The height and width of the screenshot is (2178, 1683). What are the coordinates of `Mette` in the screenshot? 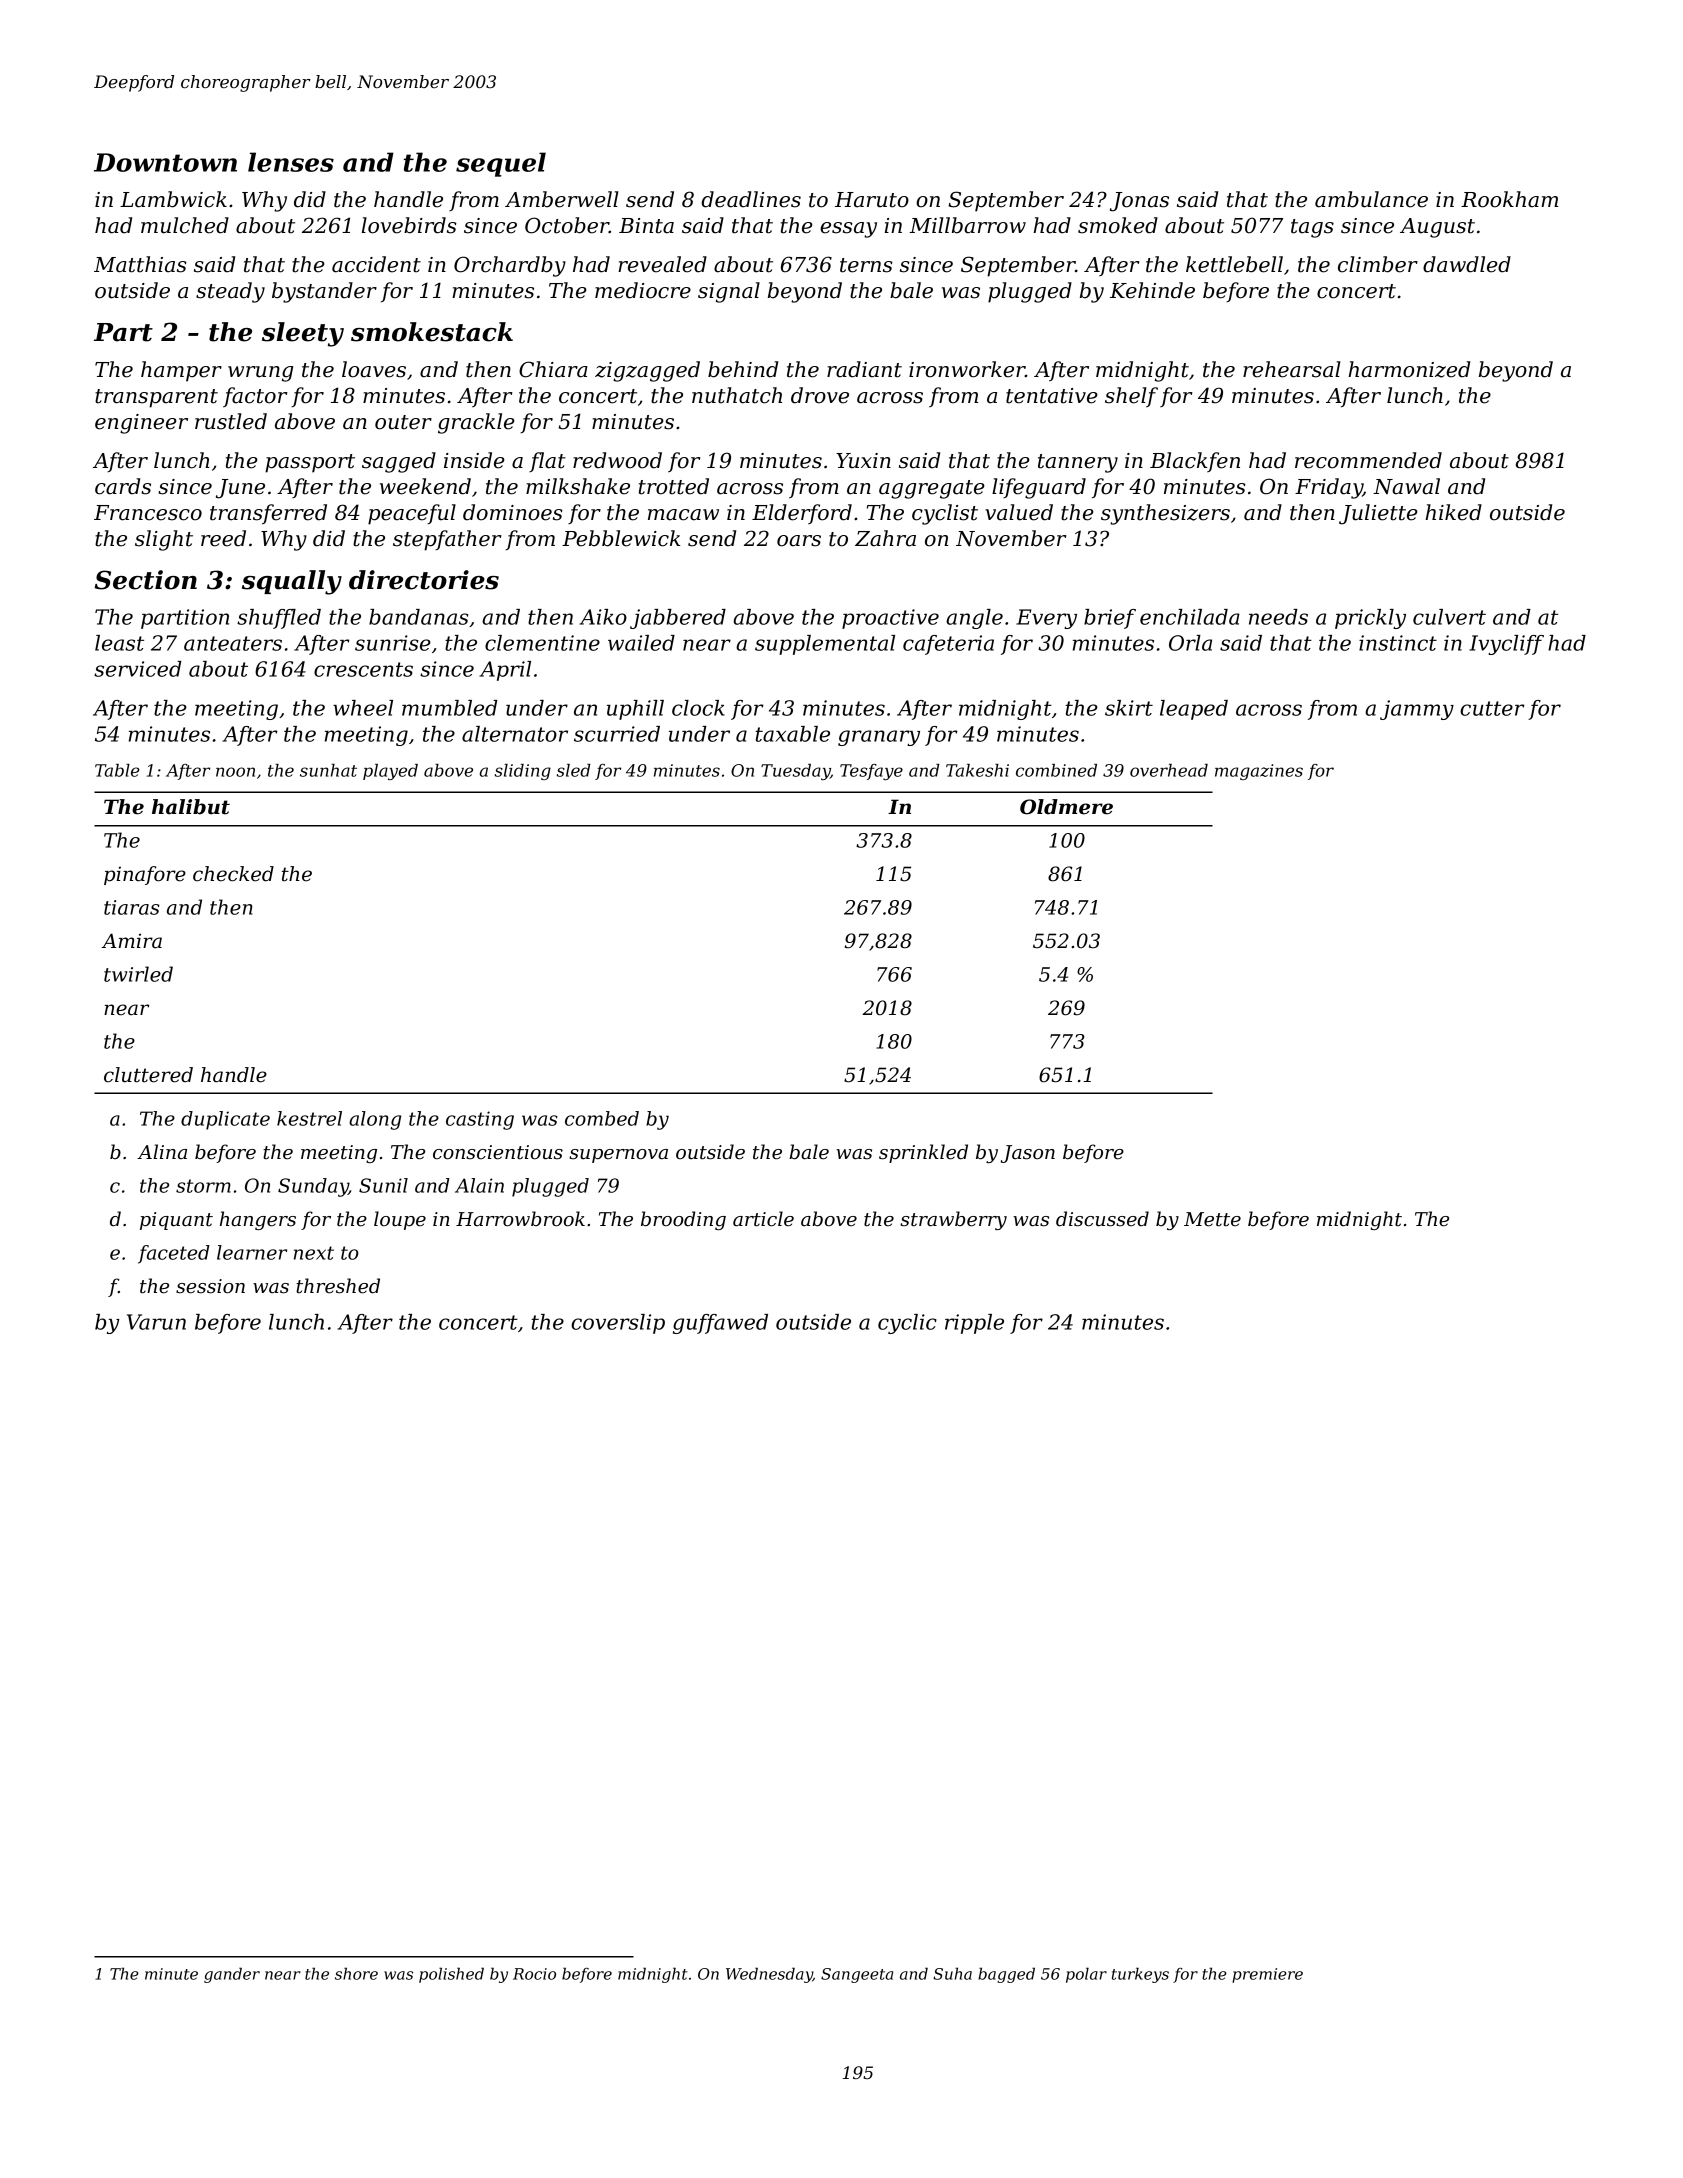 It's located at (1212, 1219).
